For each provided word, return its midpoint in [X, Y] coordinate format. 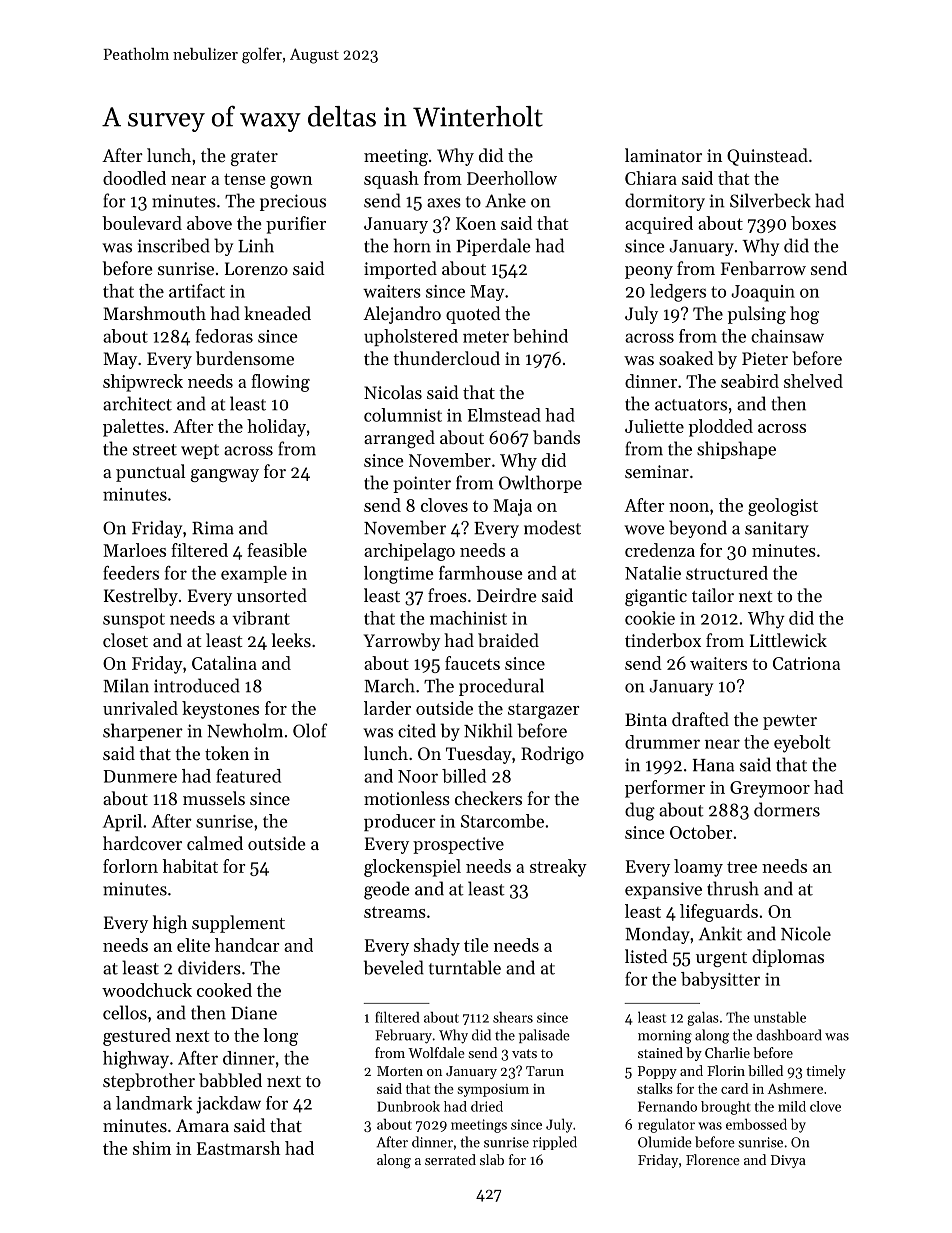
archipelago [409, 552]
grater [254, 158]
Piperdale [493, 247]
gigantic [656, 597]
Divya [788, 1161]
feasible [277, 550]
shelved [813, 381]
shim [152, 1148]
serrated [450, 1159]
